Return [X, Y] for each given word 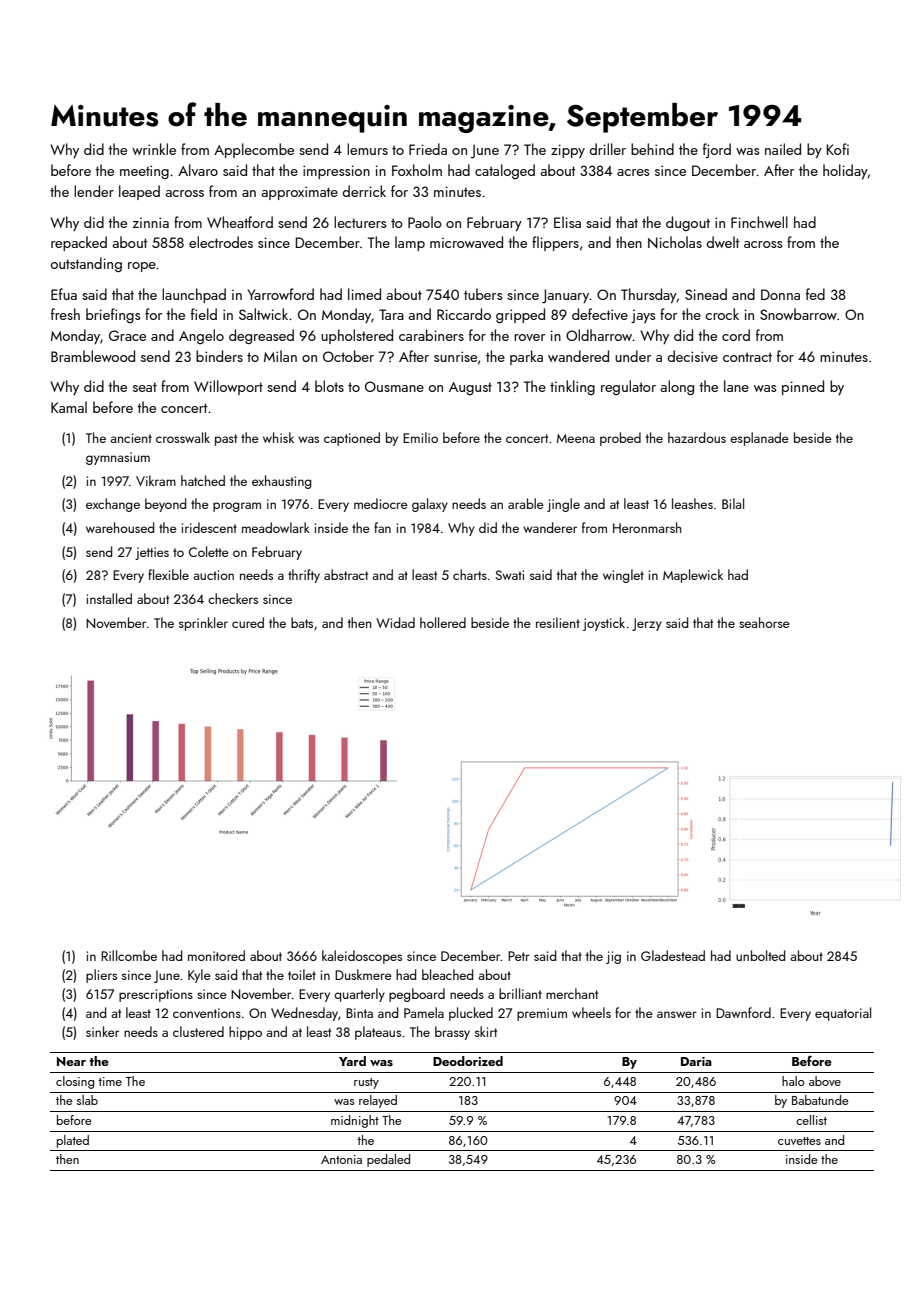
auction [213, 575]
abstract [346, 574]
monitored [216, 955]
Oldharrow [599, 335]
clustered [198, 1031]
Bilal [733, 503]
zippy [568, 151]
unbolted [760, 955]
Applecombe [254, 150]
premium [542, 1014]
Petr [519, 956]
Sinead [706, 294]
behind [652, 149]
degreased [261, 336]
